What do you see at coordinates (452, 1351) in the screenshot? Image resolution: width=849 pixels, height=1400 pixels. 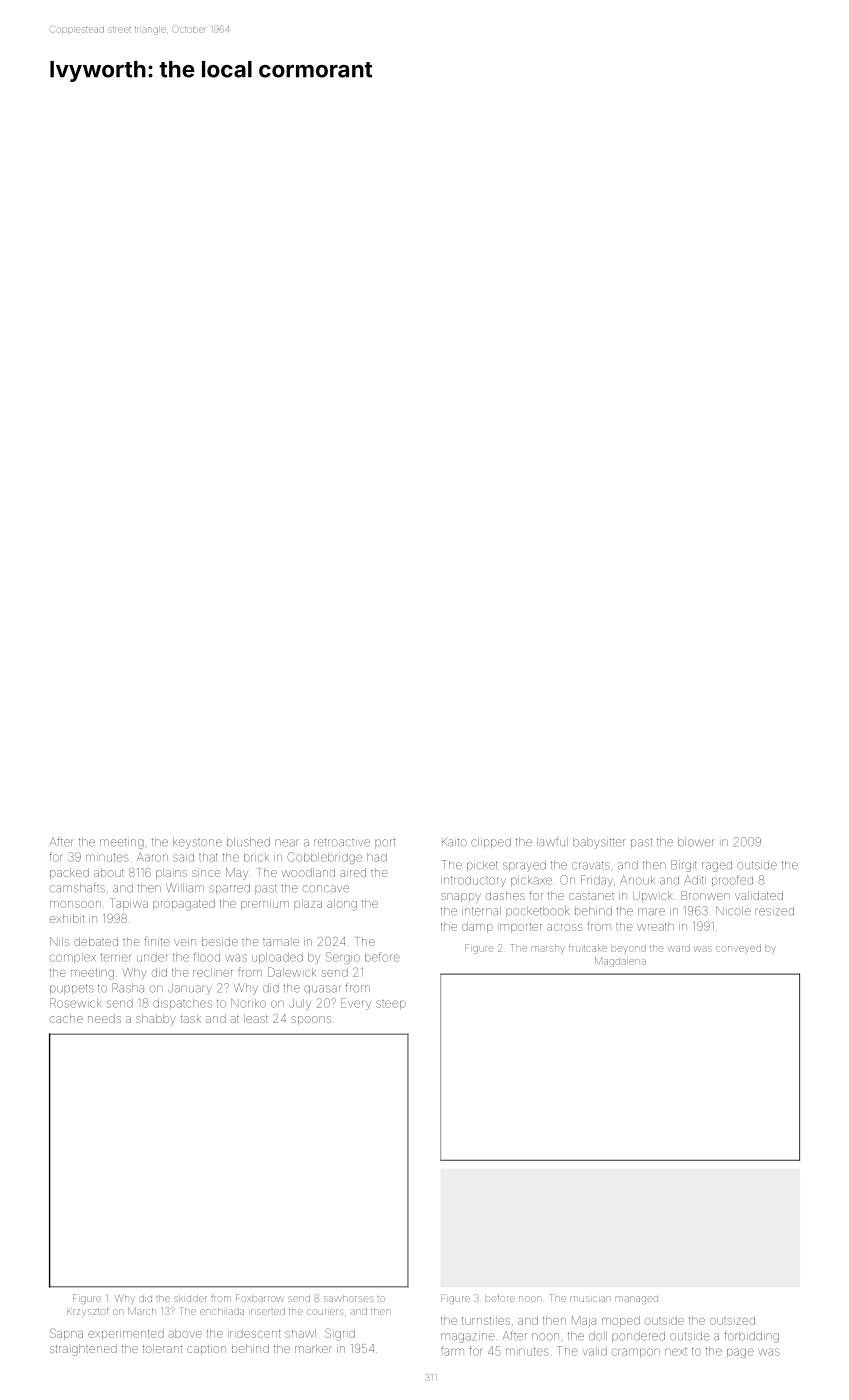 I see `farm` at bounding box center [452, 1351].
